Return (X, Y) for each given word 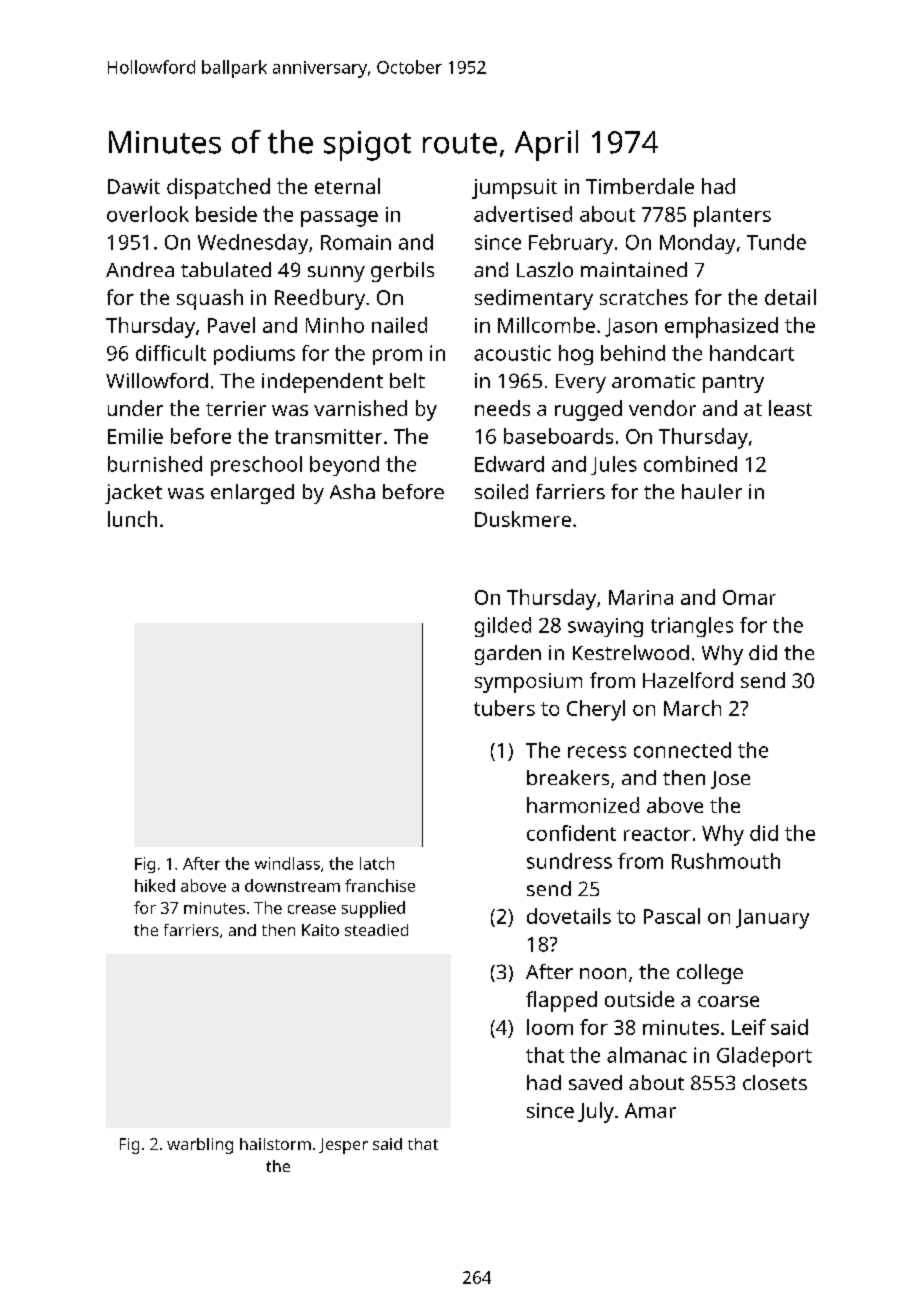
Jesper (343, 1146)
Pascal (672, 916)
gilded (503, 627)
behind (633, 353)
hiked (155, 885)
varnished (360, 408)
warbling (200, 1146)
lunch (132, 519)
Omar (749, 597)
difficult (171, 353)
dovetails (569, 916)
